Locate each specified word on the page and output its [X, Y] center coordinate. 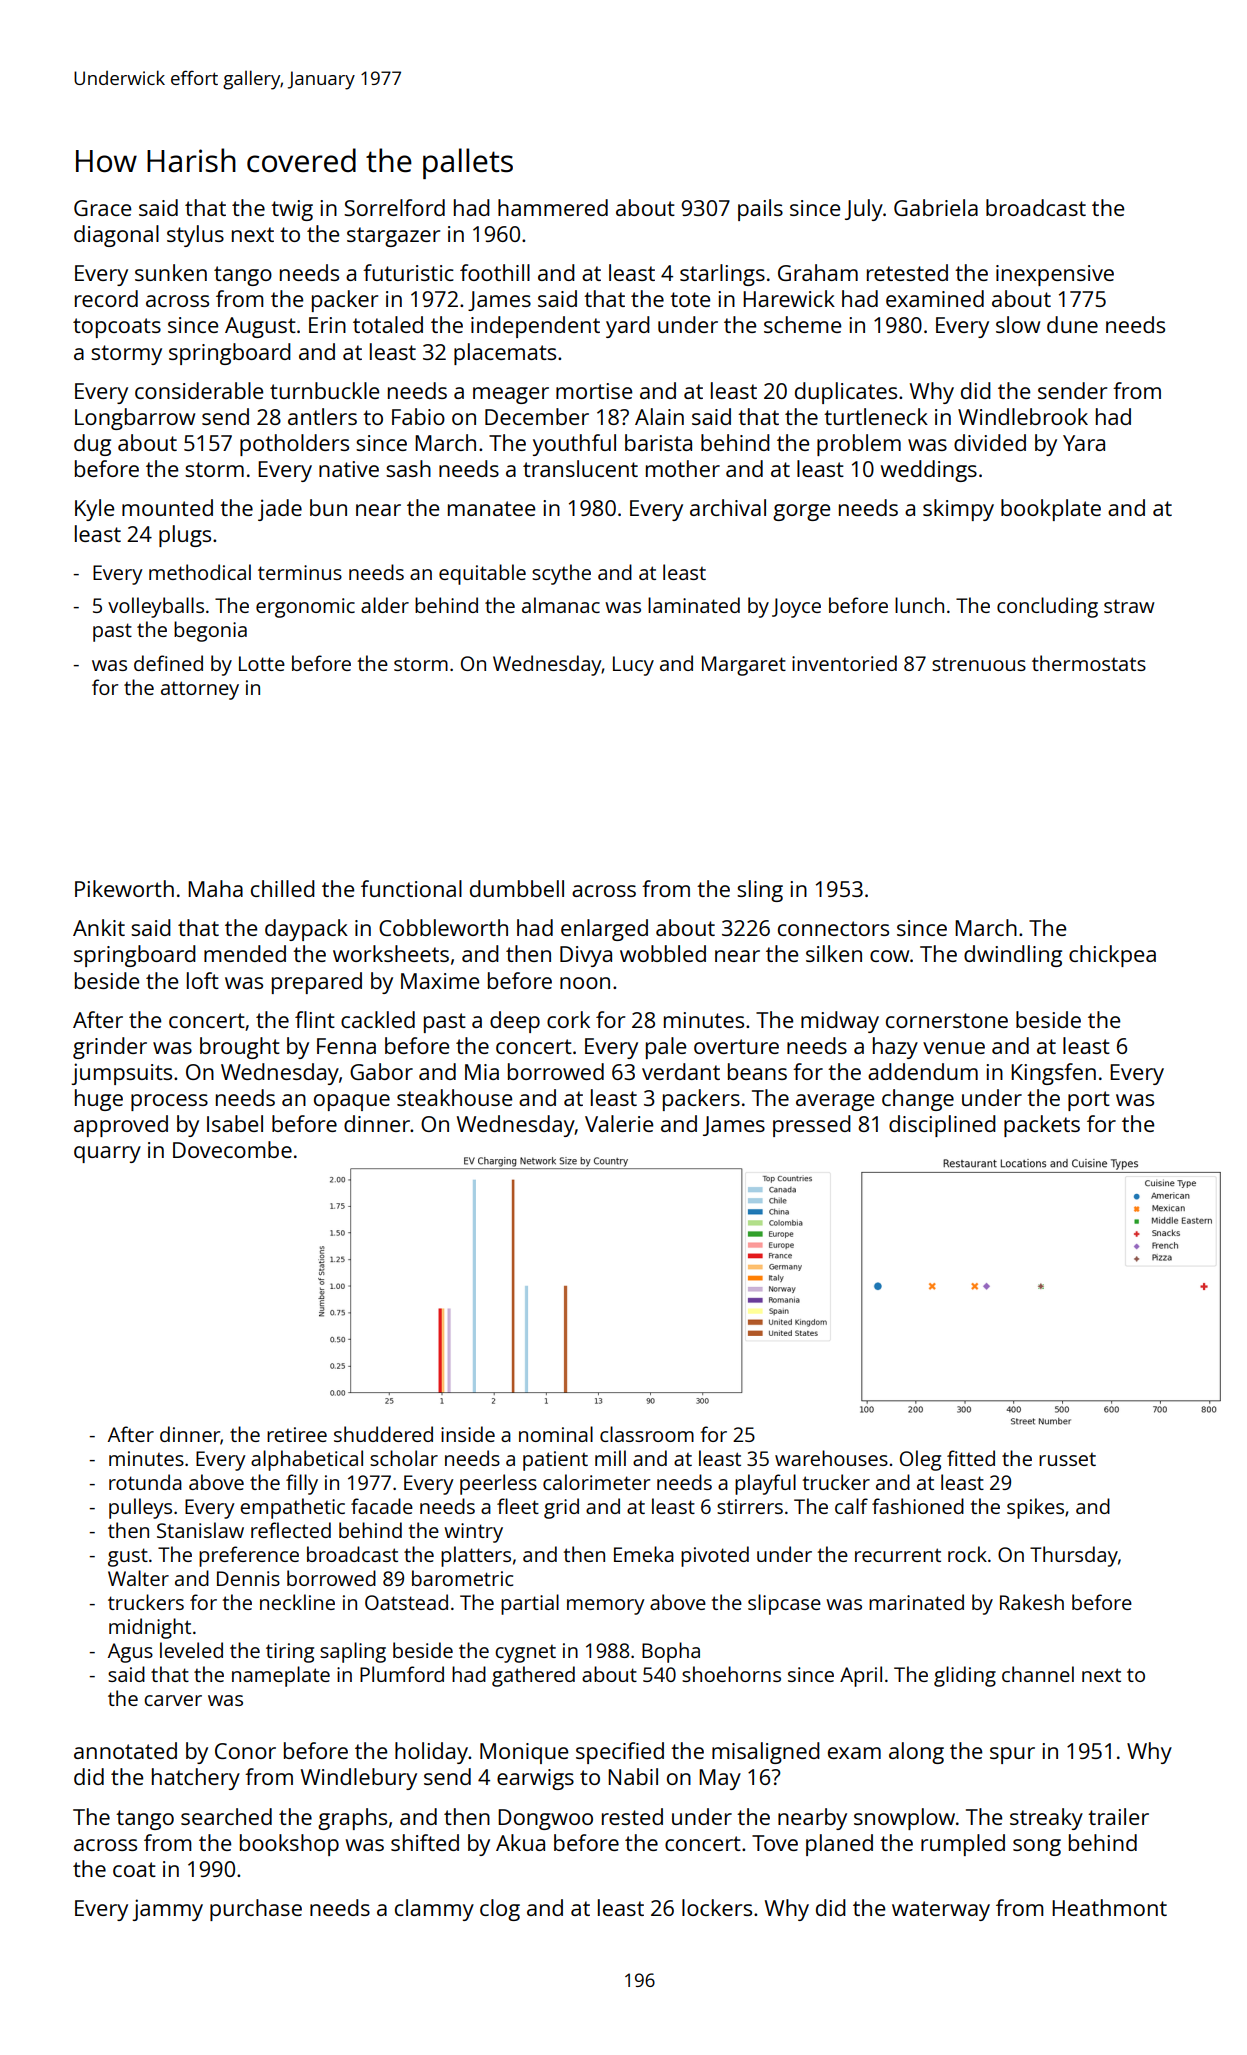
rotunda [145, 1482]
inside [468, 1434]
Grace [102, 208]
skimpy [958, 510]
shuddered [383, 1434]
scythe [561, 574]
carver [173, 1700]
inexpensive [1055, 275]
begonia [210, 631]
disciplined [942, 1126]
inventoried [844, 663]
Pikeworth [124, 888]
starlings [722, 275]
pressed [812, 1126]
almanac [561, 605]
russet [1067, 1459]
